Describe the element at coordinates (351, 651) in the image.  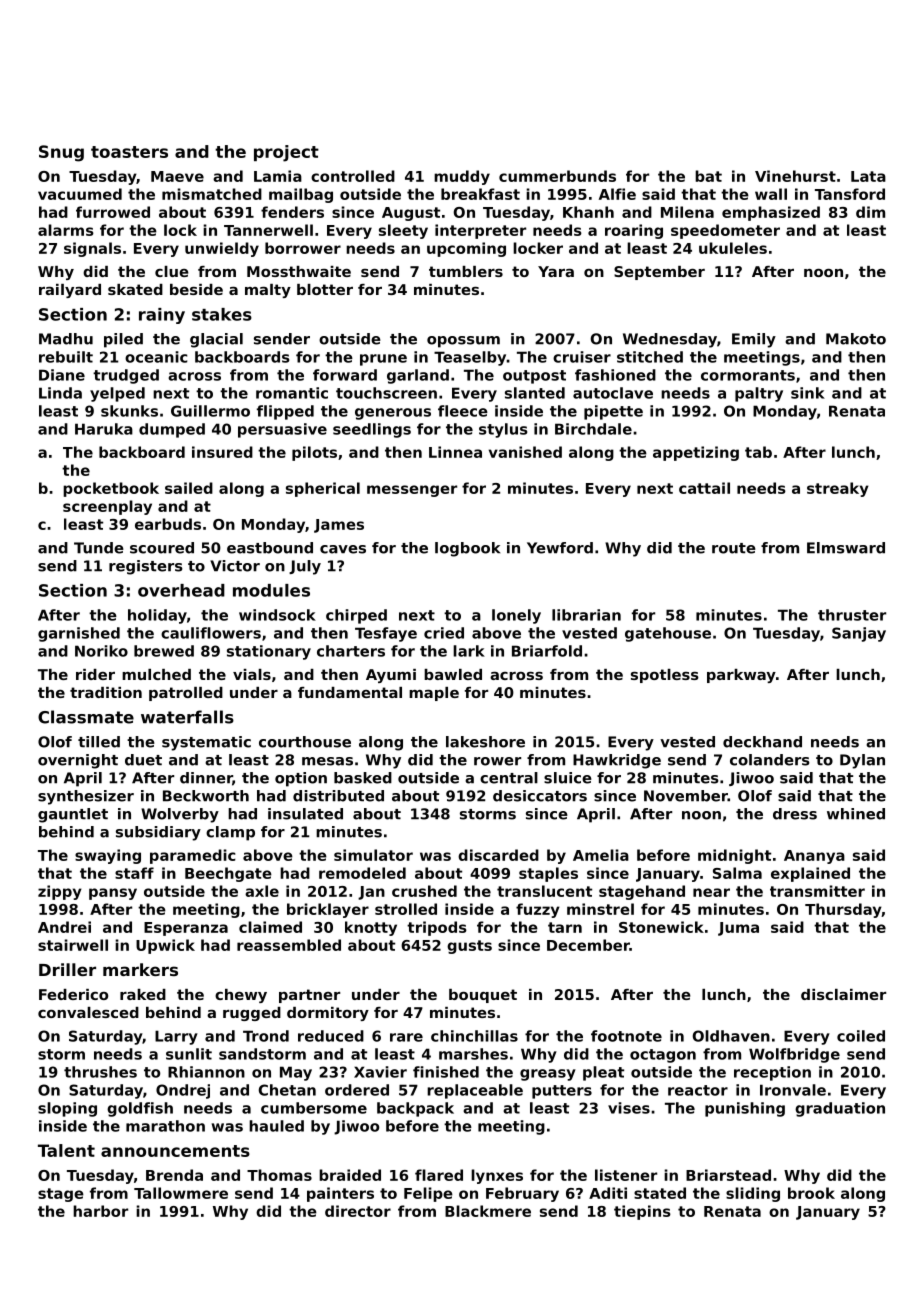
I see `charters` at that location.
